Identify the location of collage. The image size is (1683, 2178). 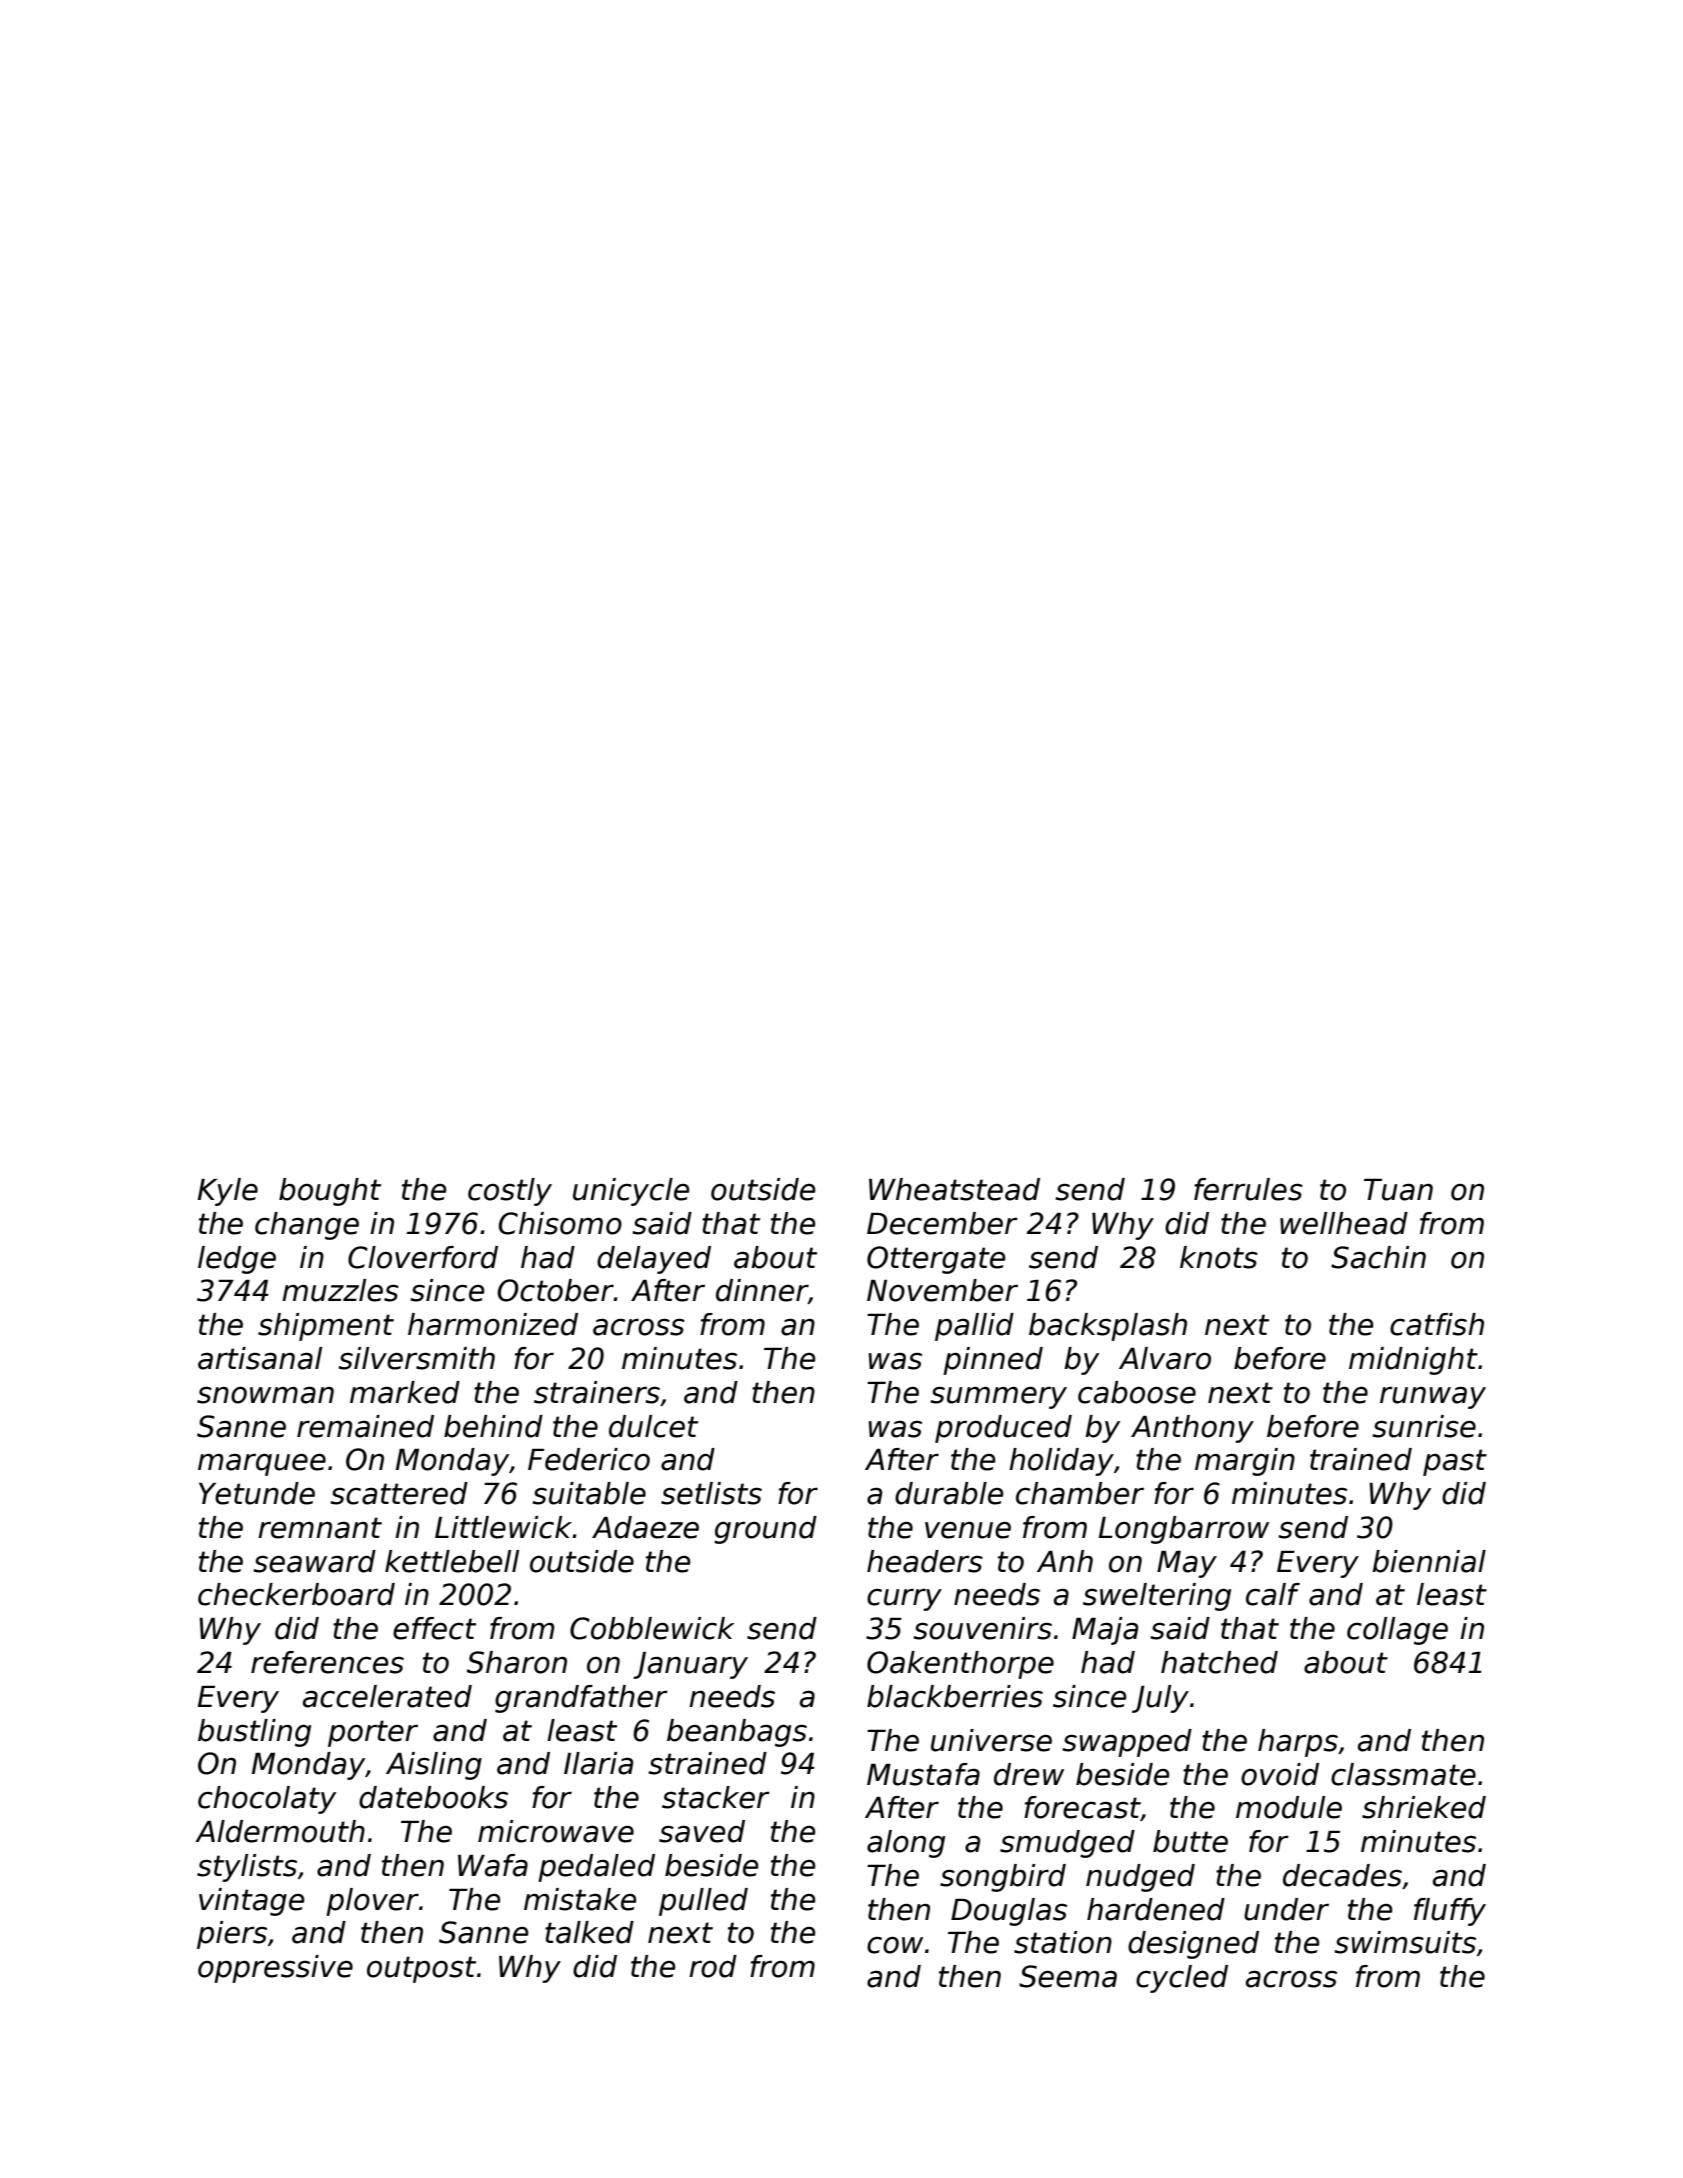
(1397, 1631).
